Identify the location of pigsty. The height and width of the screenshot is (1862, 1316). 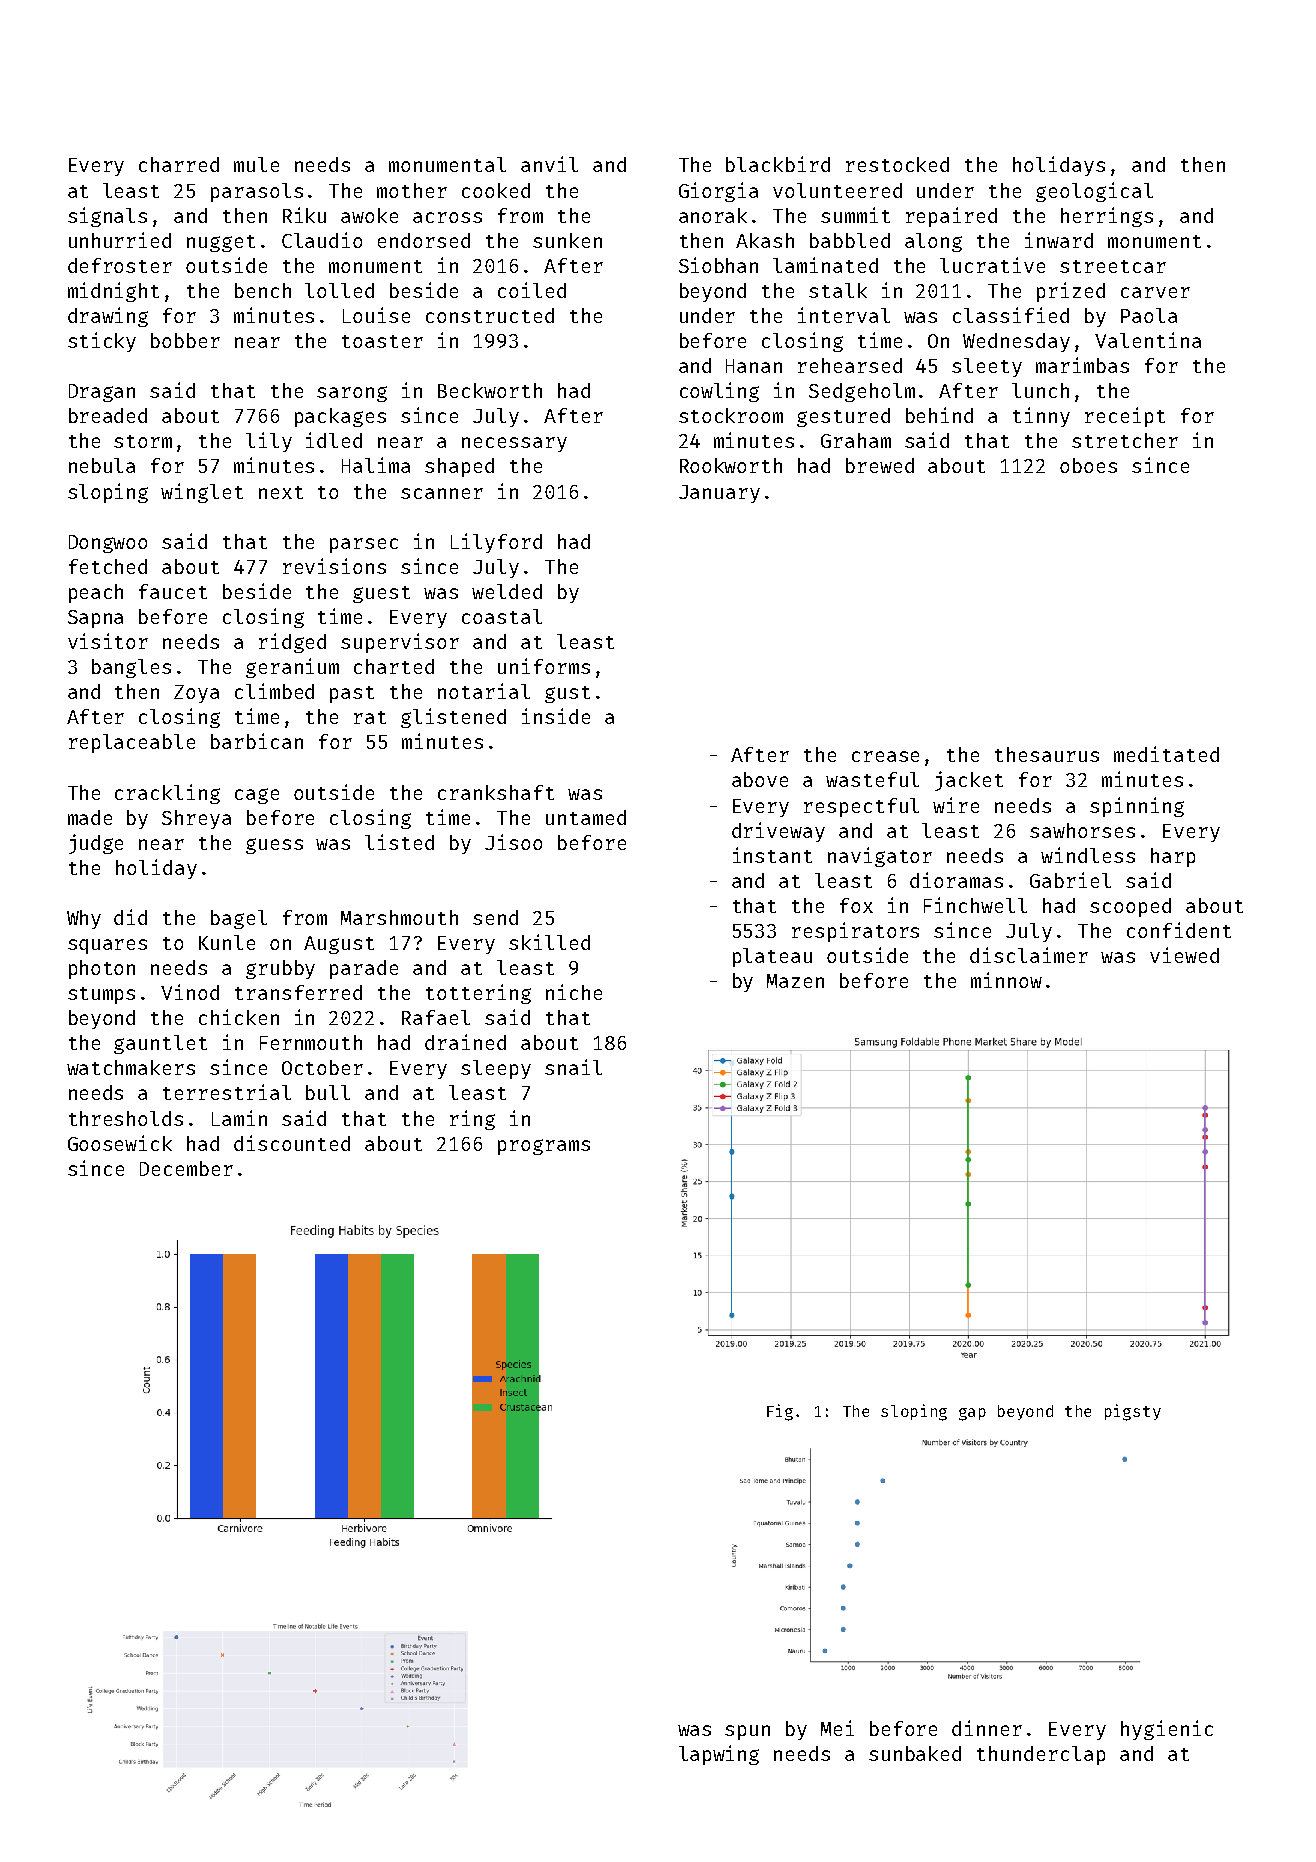
(1133, 1412).
